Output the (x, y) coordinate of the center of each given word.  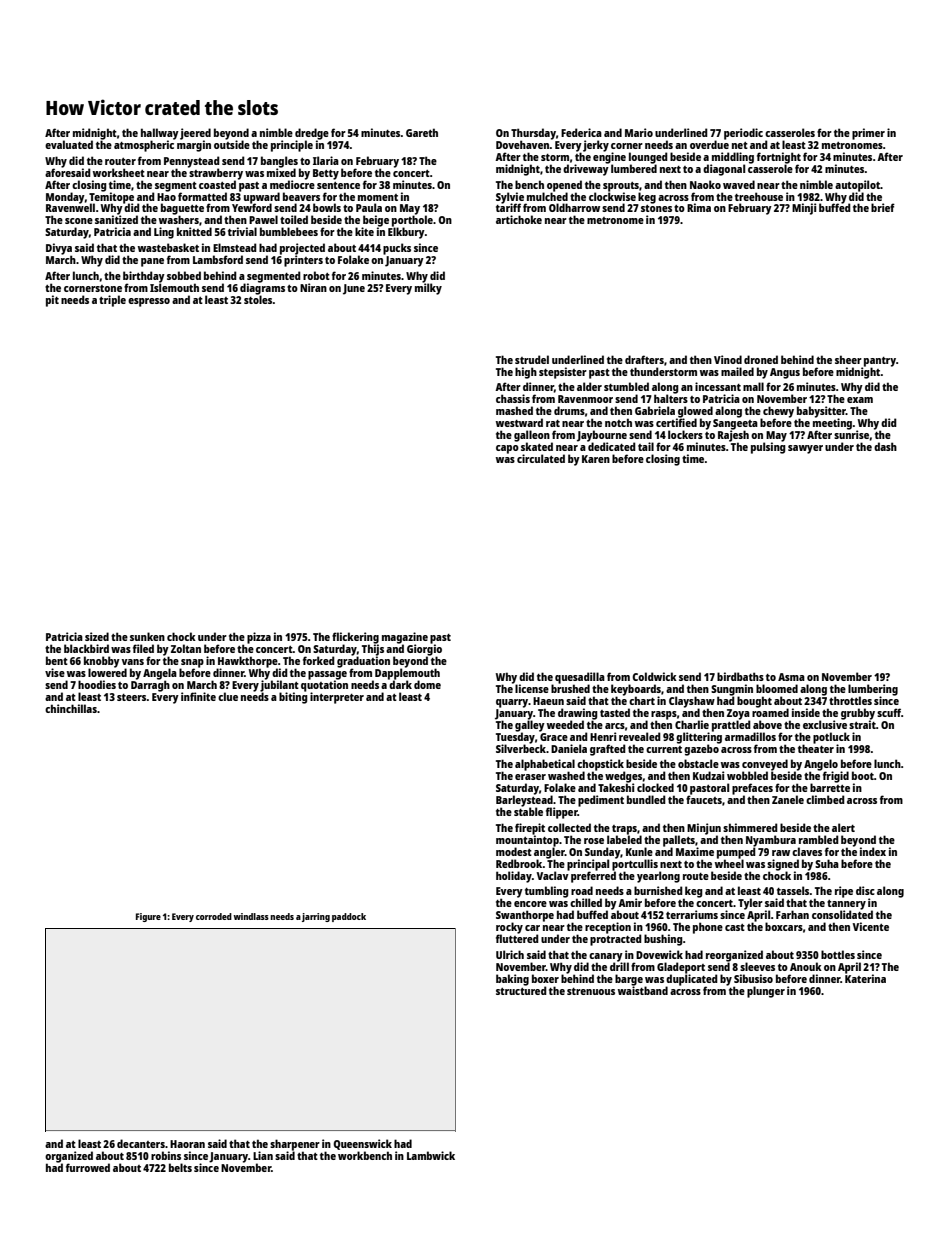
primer (868, 134)
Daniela (569, 748)
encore (530, 904)
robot (316, 275)
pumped (736, 853)
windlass (251, 916)
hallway (160, 134)
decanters (141, 1143)
